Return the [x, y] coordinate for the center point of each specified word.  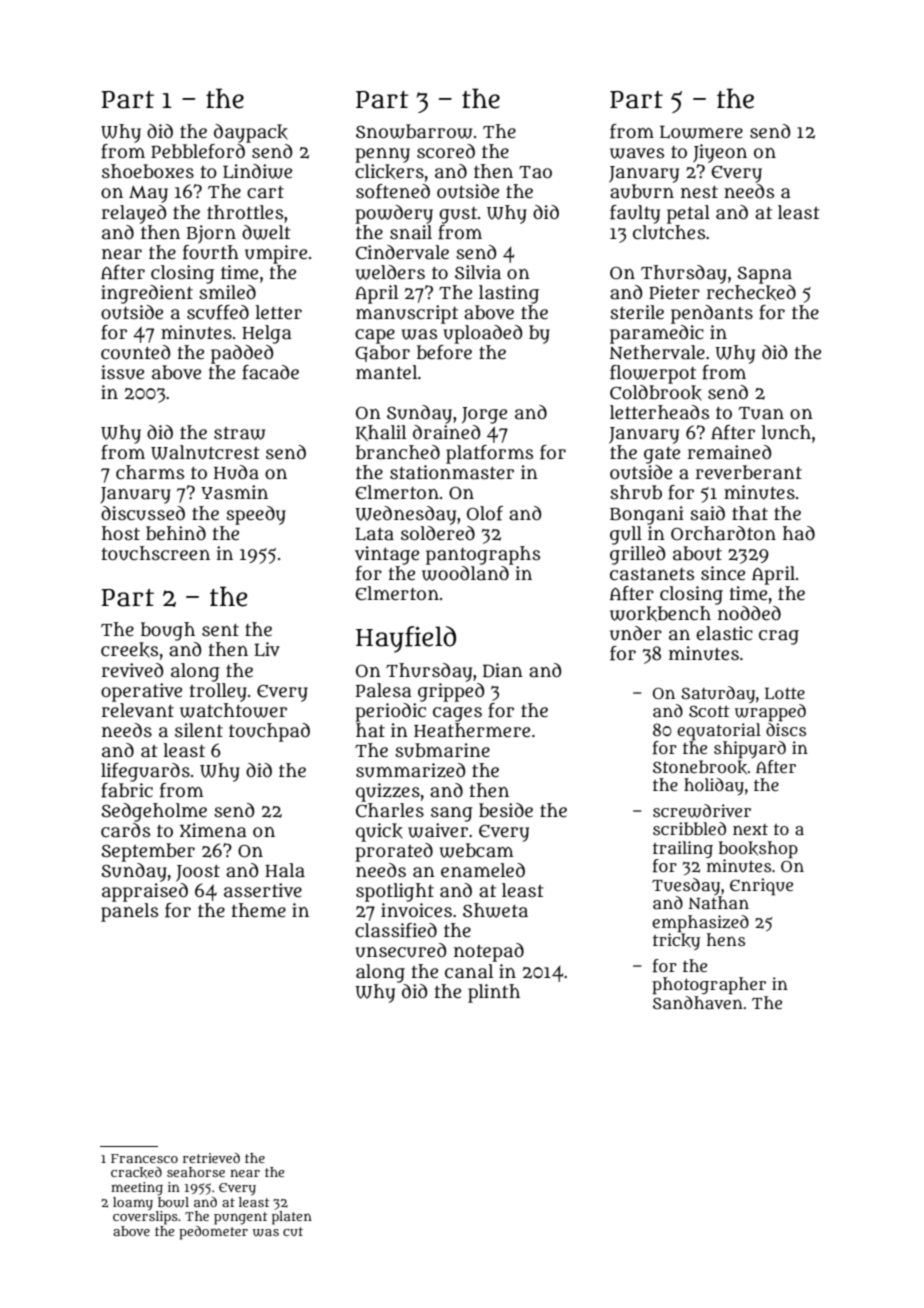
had [799, 533]
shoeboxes [148, 171]
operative [141, 692]
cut [293, 1231]
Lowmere [701, 132]
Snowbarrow [414, 131]
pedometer [213, 1233]
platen [292, 1218]
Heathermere [472, 730]
